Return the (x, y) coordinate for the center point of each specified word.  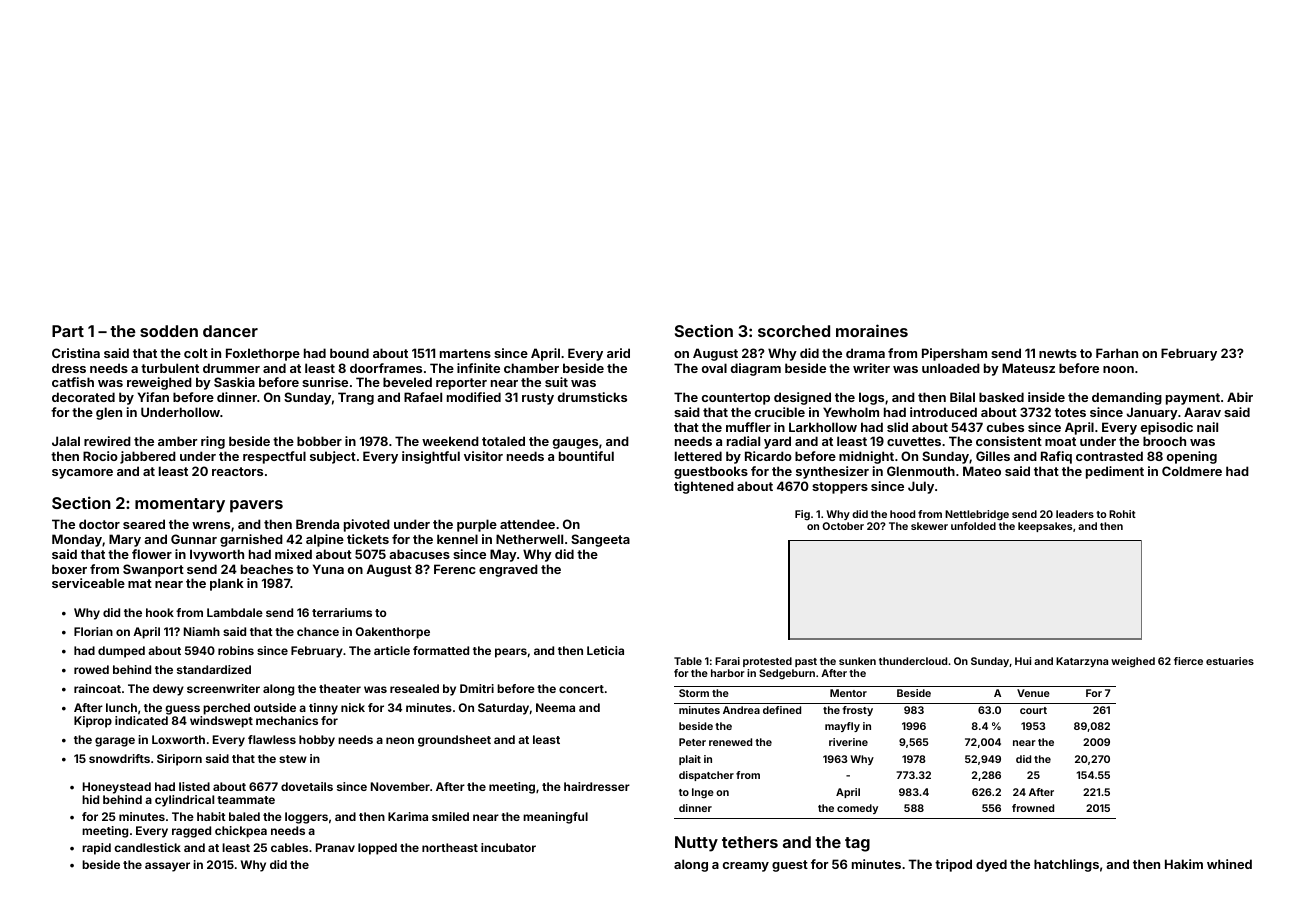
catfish (73, 382)
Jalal (66, 441)
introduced (943, 412)
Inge (703, 793)
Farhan (1117, 353)
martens (465, 353)
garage (115, 742)
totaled (503, 441)
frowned (1033, 808)
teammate (246, 800)
